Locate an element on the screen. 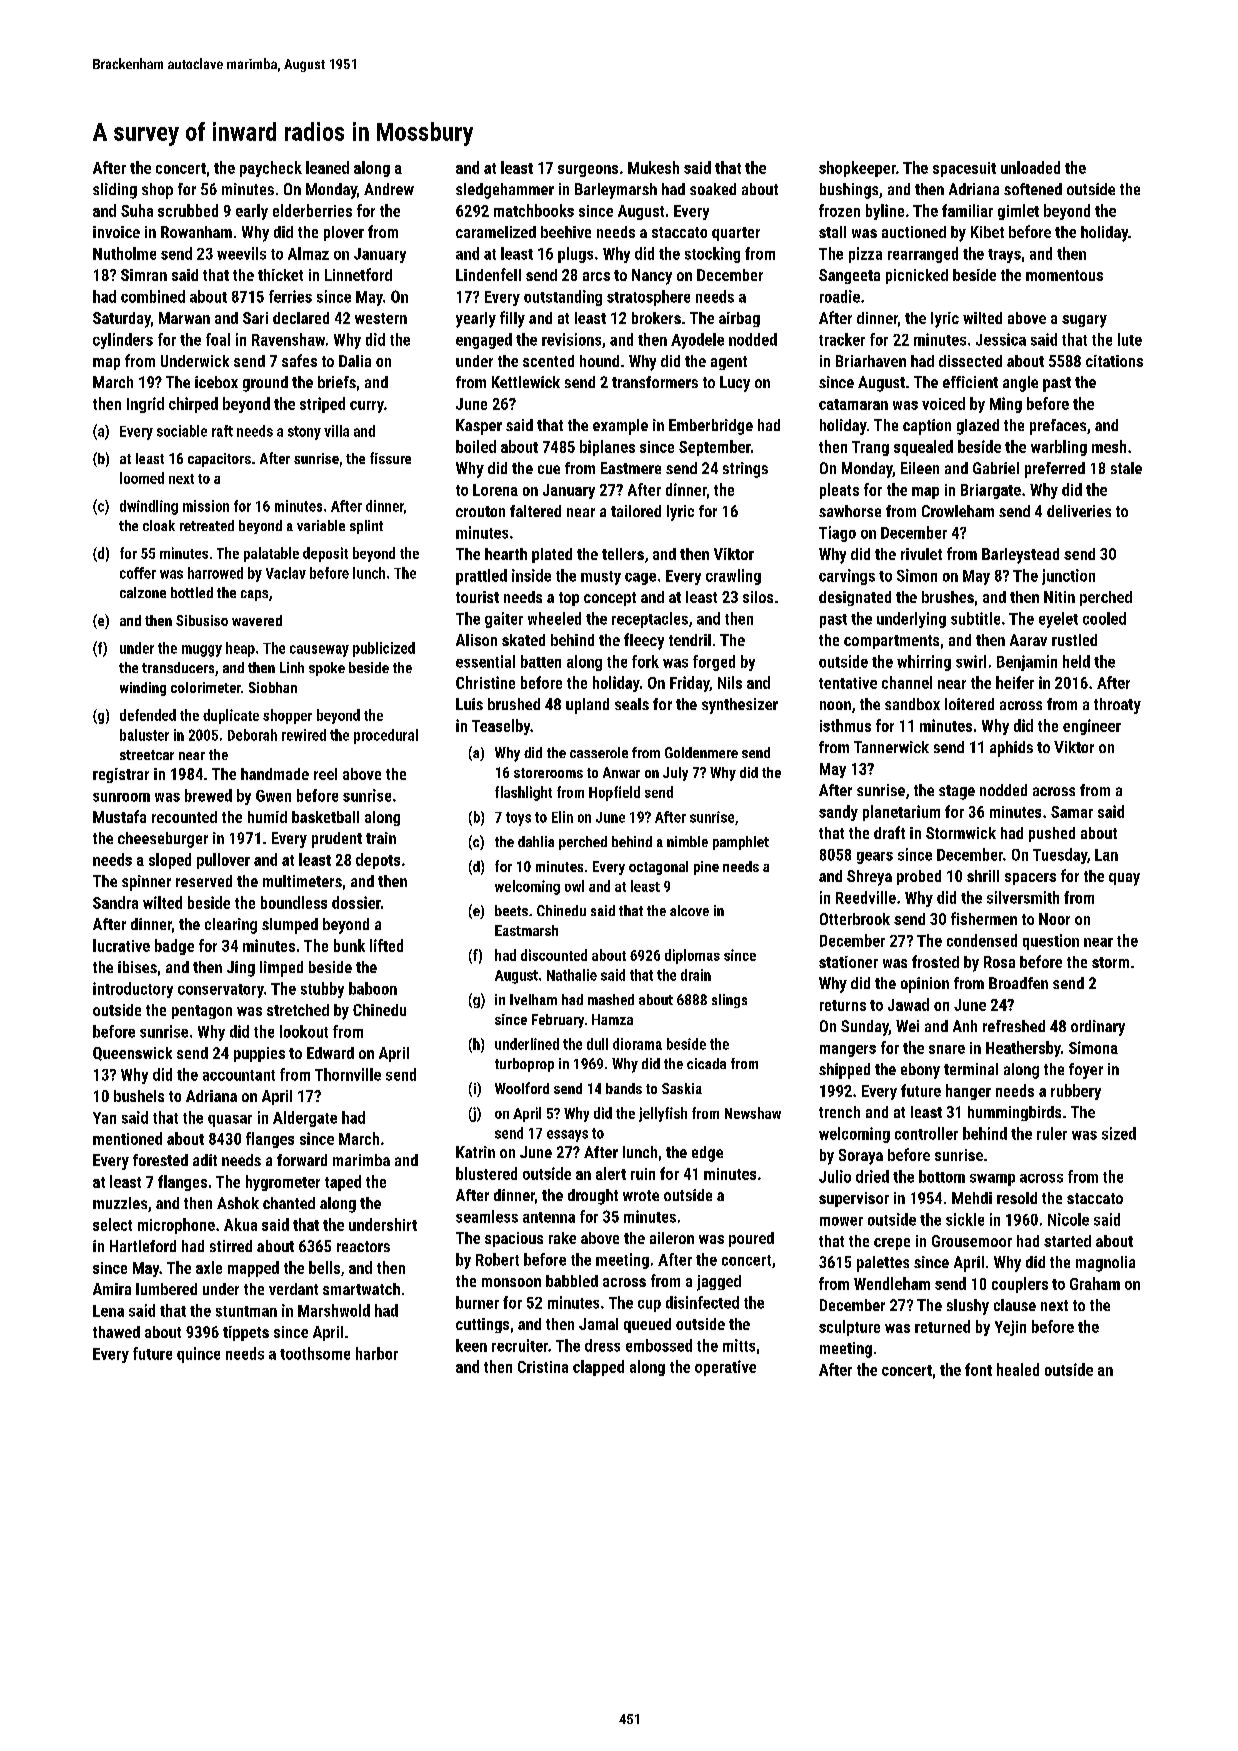  Nathalie is located at coordinates (572, 975).
